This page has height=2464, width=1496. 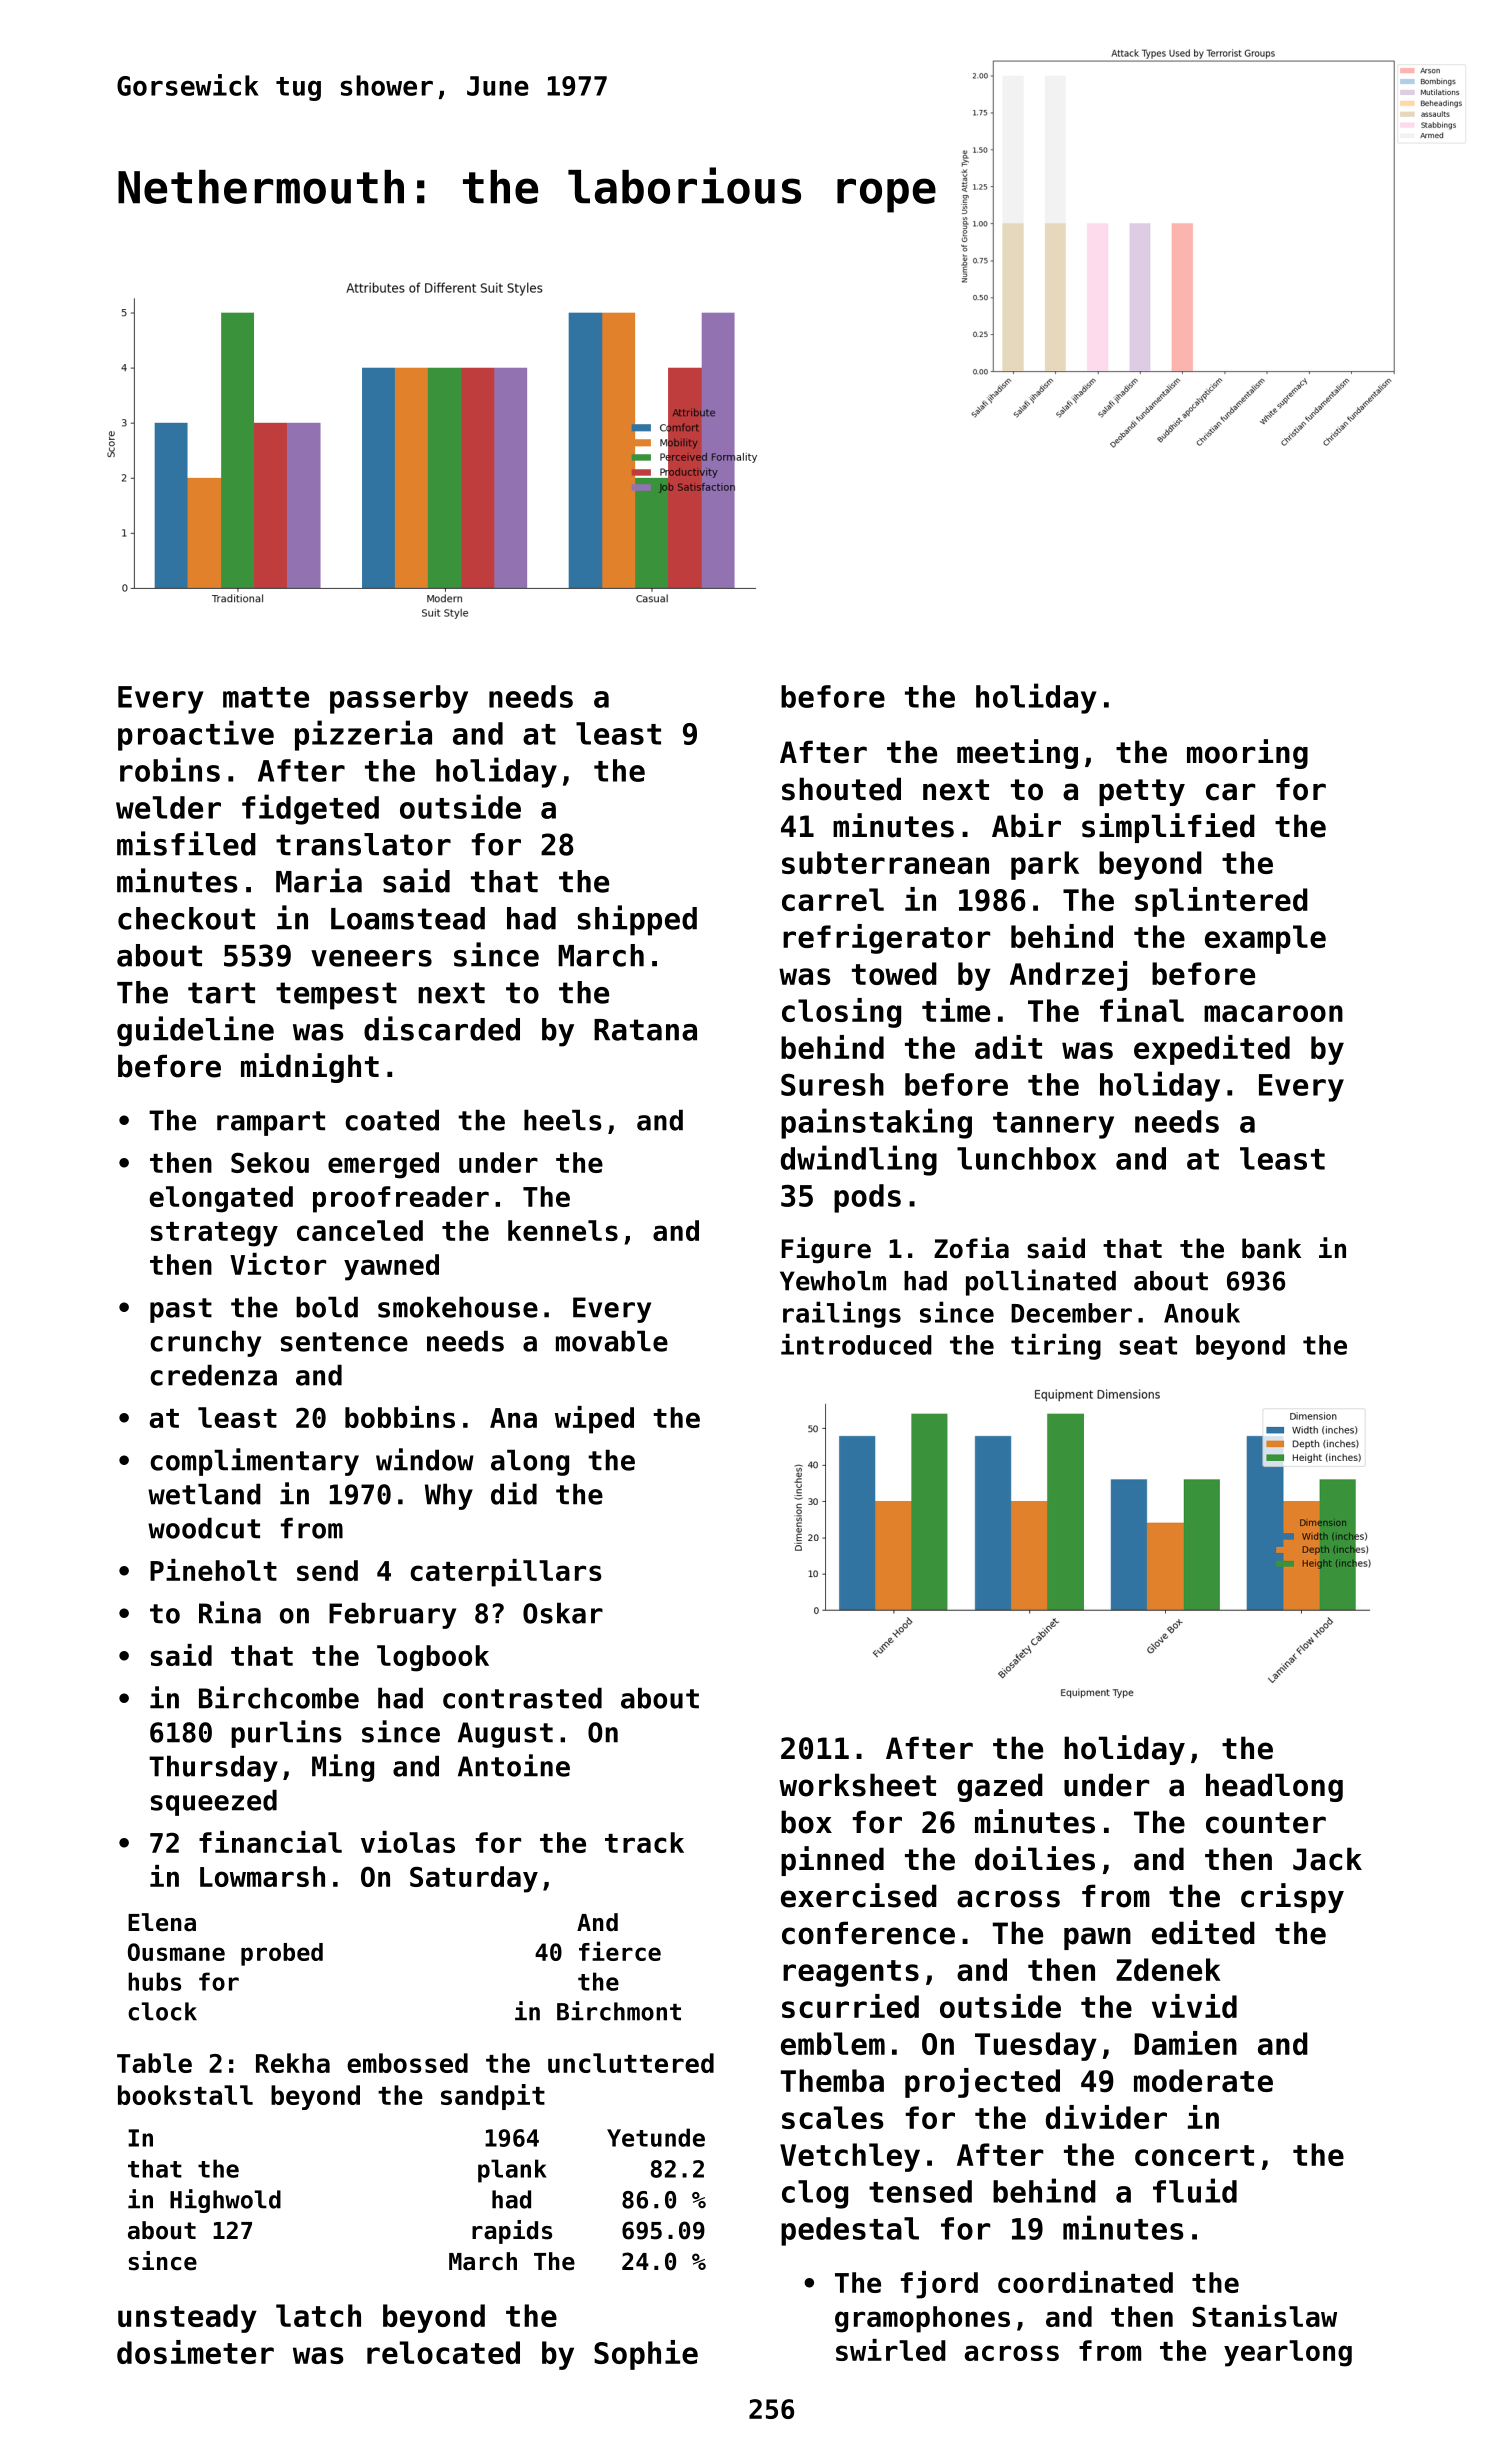 I want to click on divider, so click(x=1106, y=2117).
